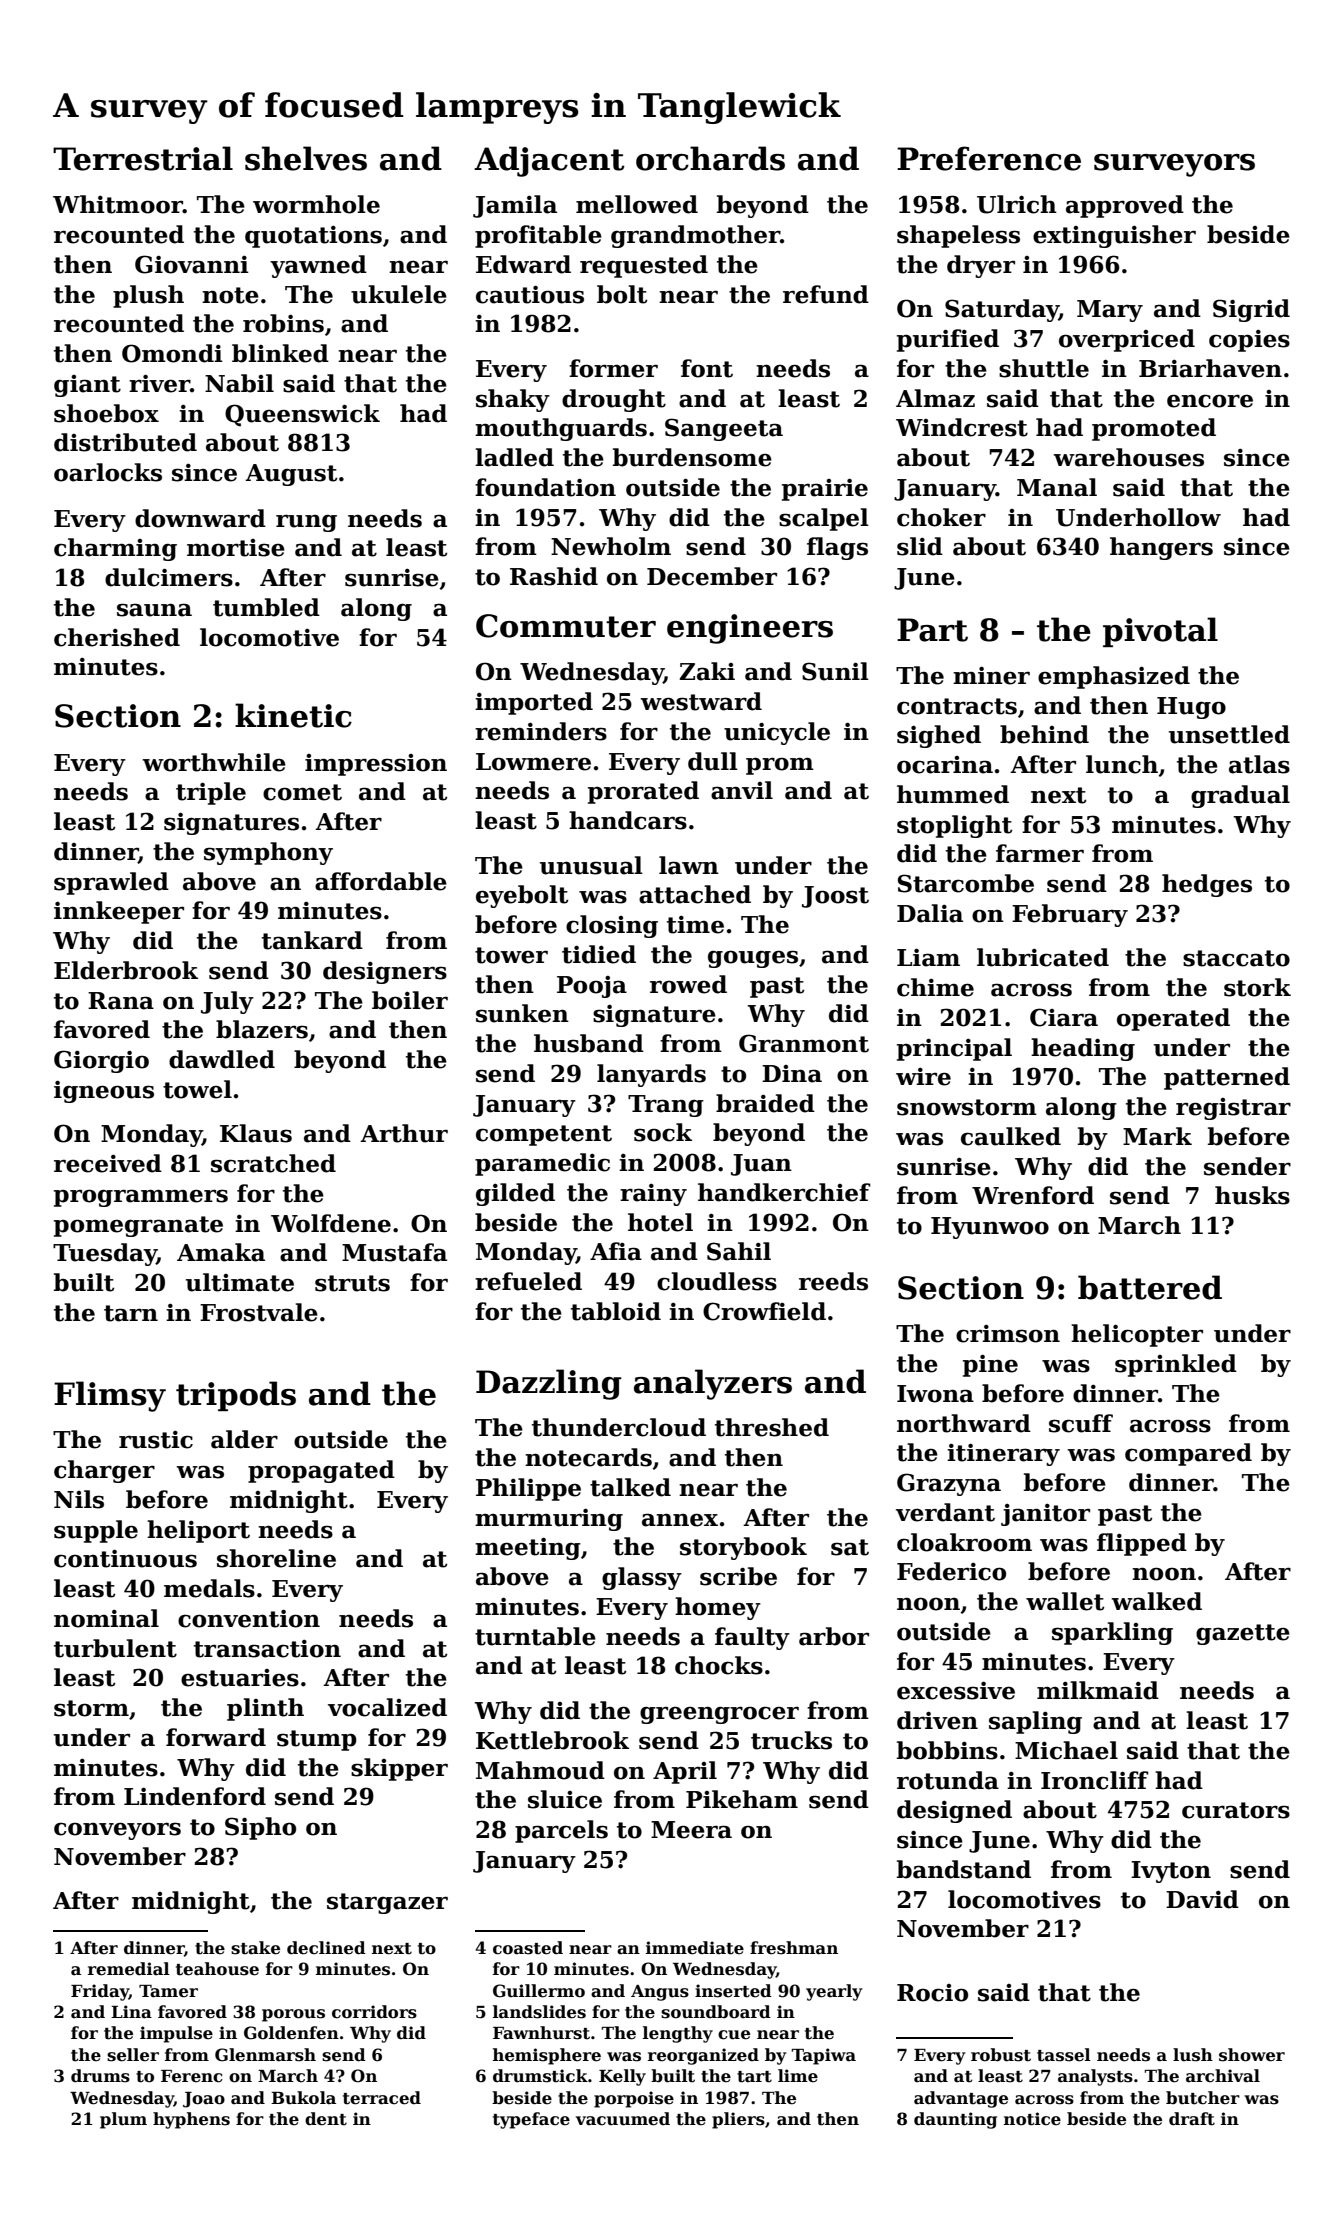 Image resolution: width=1344 pixels, height=2214 pixels. Describe the element at coordinates (549, 1384) in the screenshot. I see `Dazzling` at that location.
